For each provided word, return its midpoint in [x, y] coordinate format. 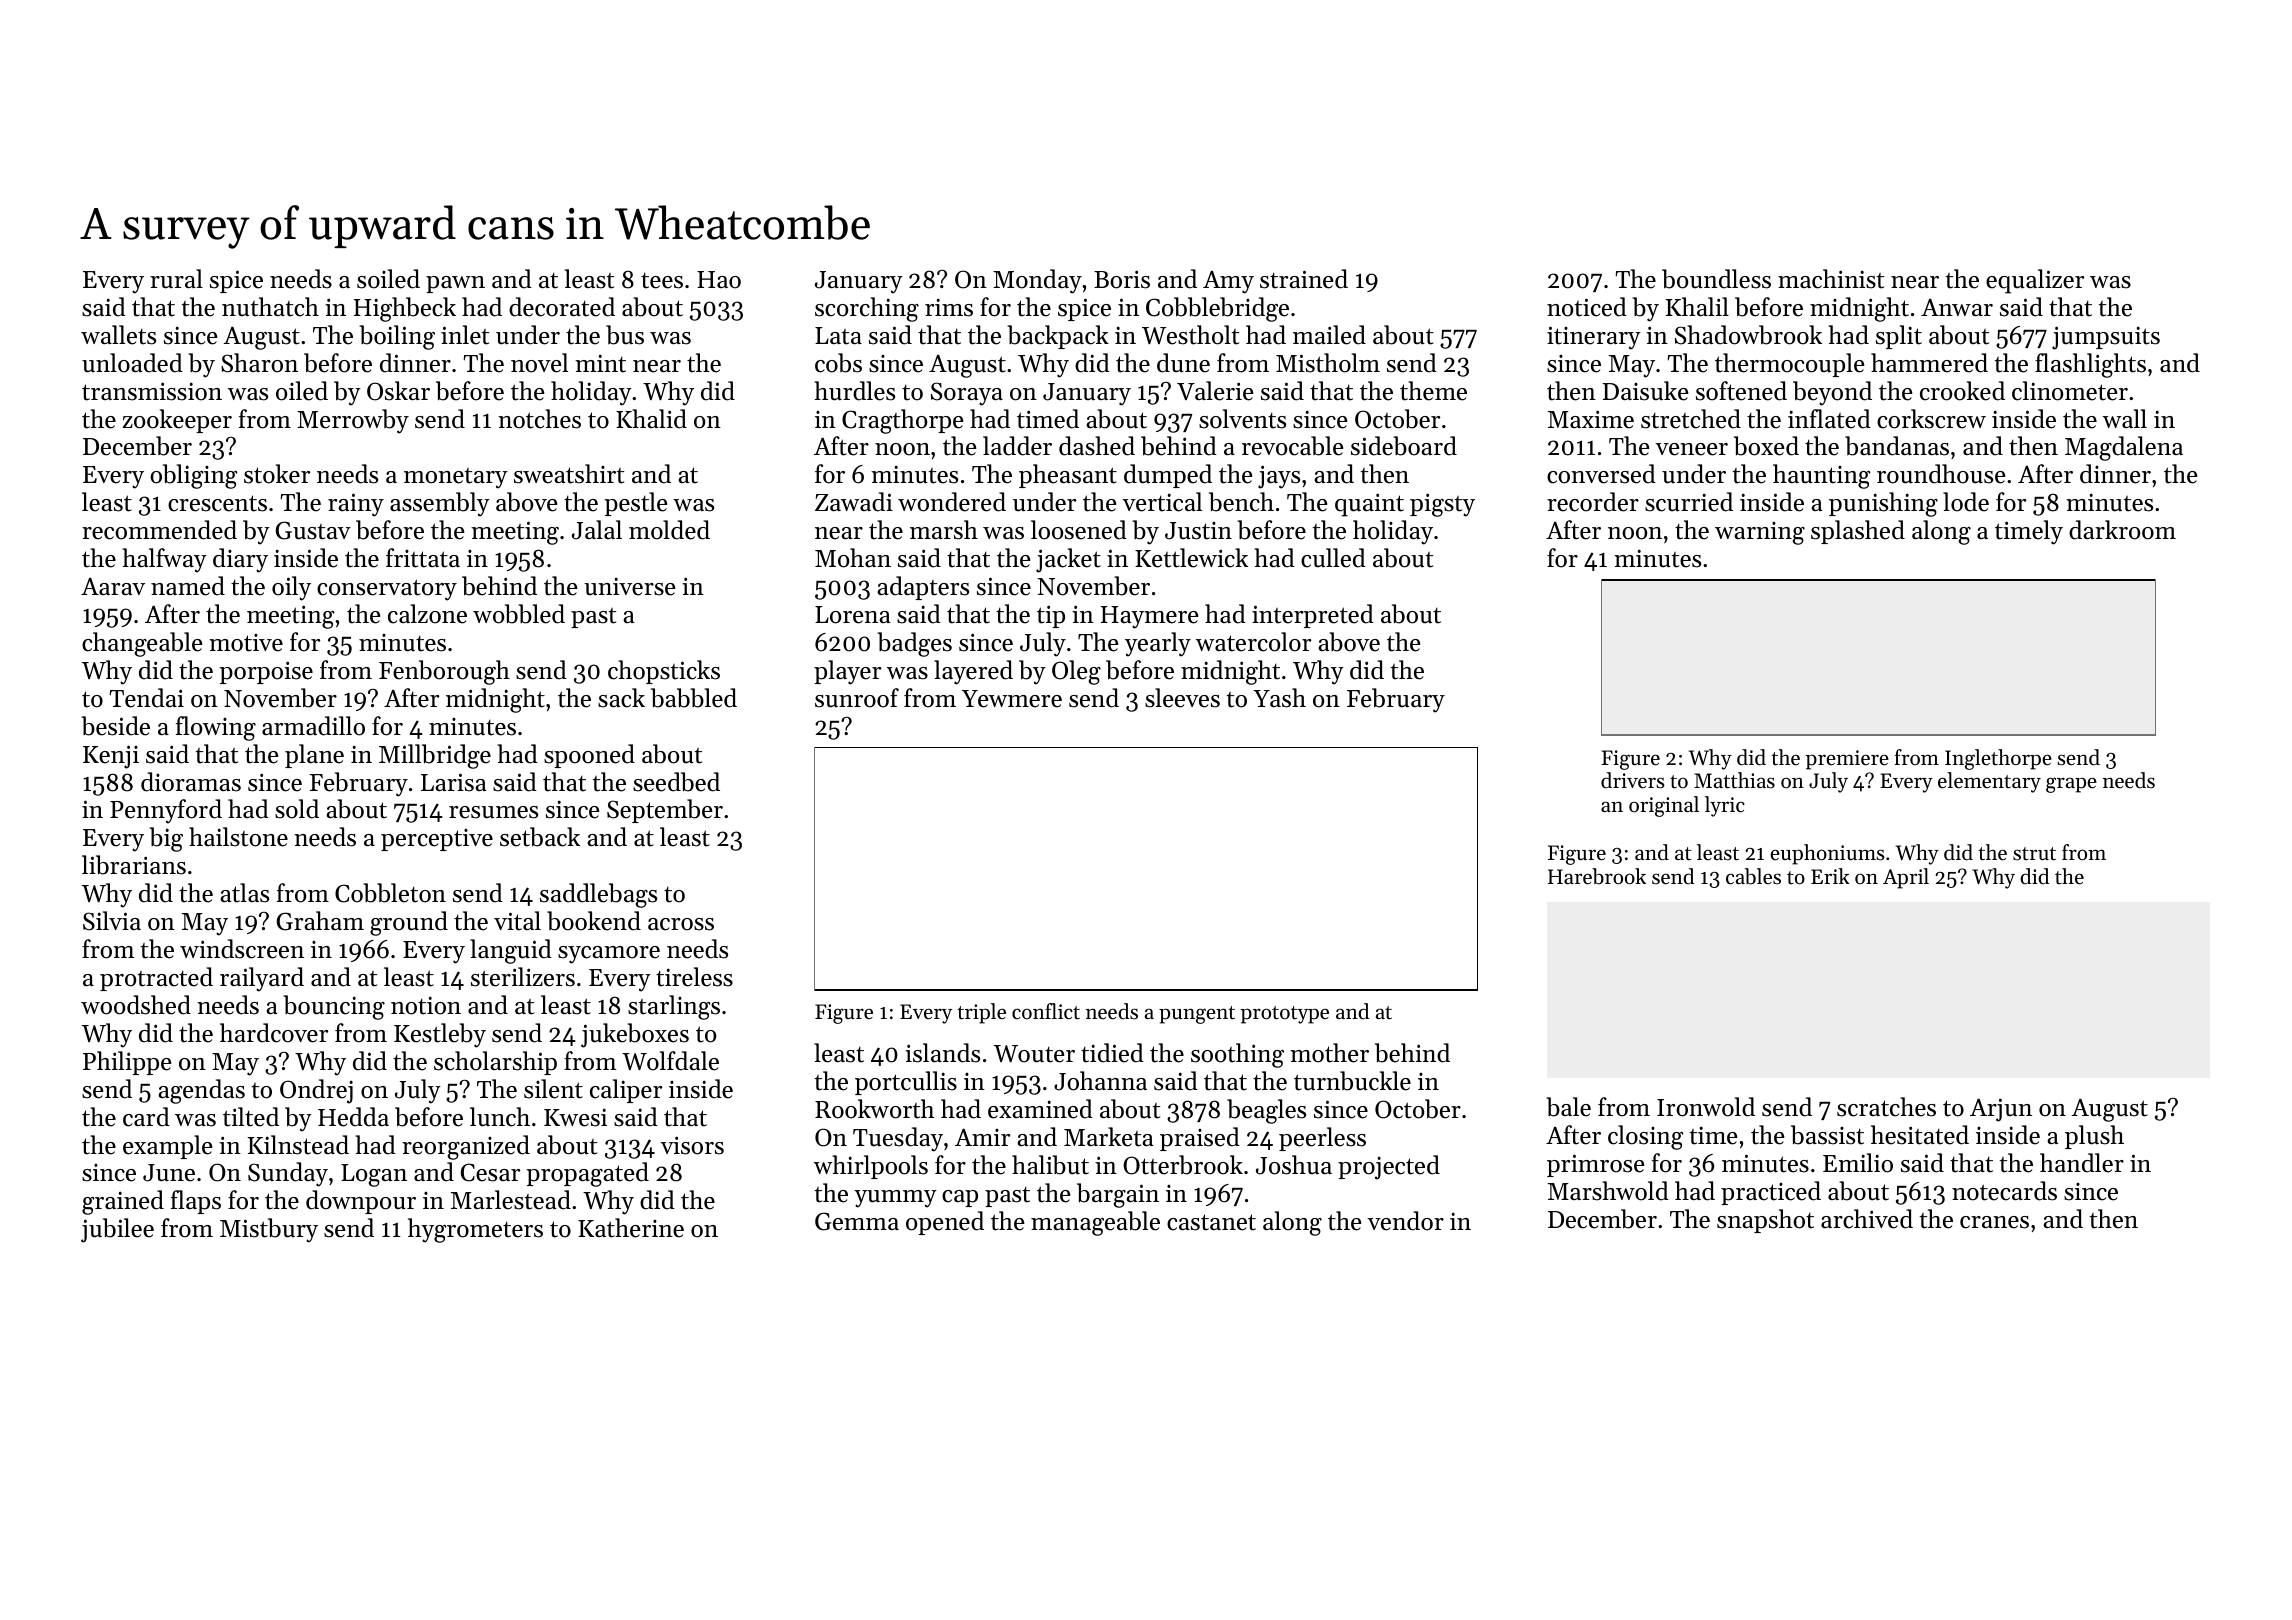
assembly [440, 504]
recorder [1593, 502]
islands [942, 1053]
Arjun [2001, 1110]
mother [1329, 1053]
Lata [838, 336]
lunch [500, 1117]
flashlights [2090, 365]
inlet [465, 335]
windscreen [242, 949]
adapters [923, 588]
